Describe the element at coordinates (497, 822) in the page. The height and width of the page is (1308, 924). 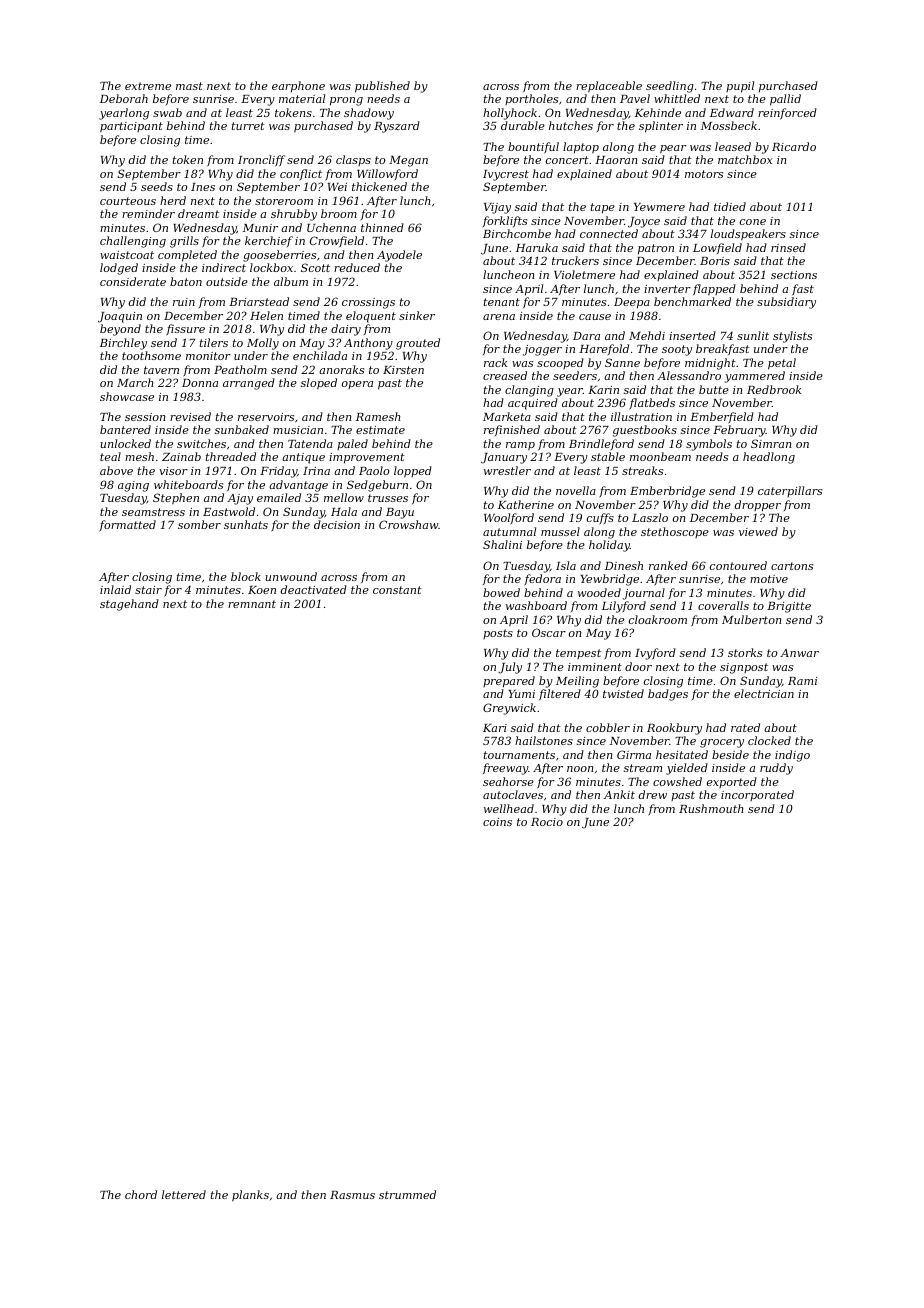
I see `coins` at that location.
